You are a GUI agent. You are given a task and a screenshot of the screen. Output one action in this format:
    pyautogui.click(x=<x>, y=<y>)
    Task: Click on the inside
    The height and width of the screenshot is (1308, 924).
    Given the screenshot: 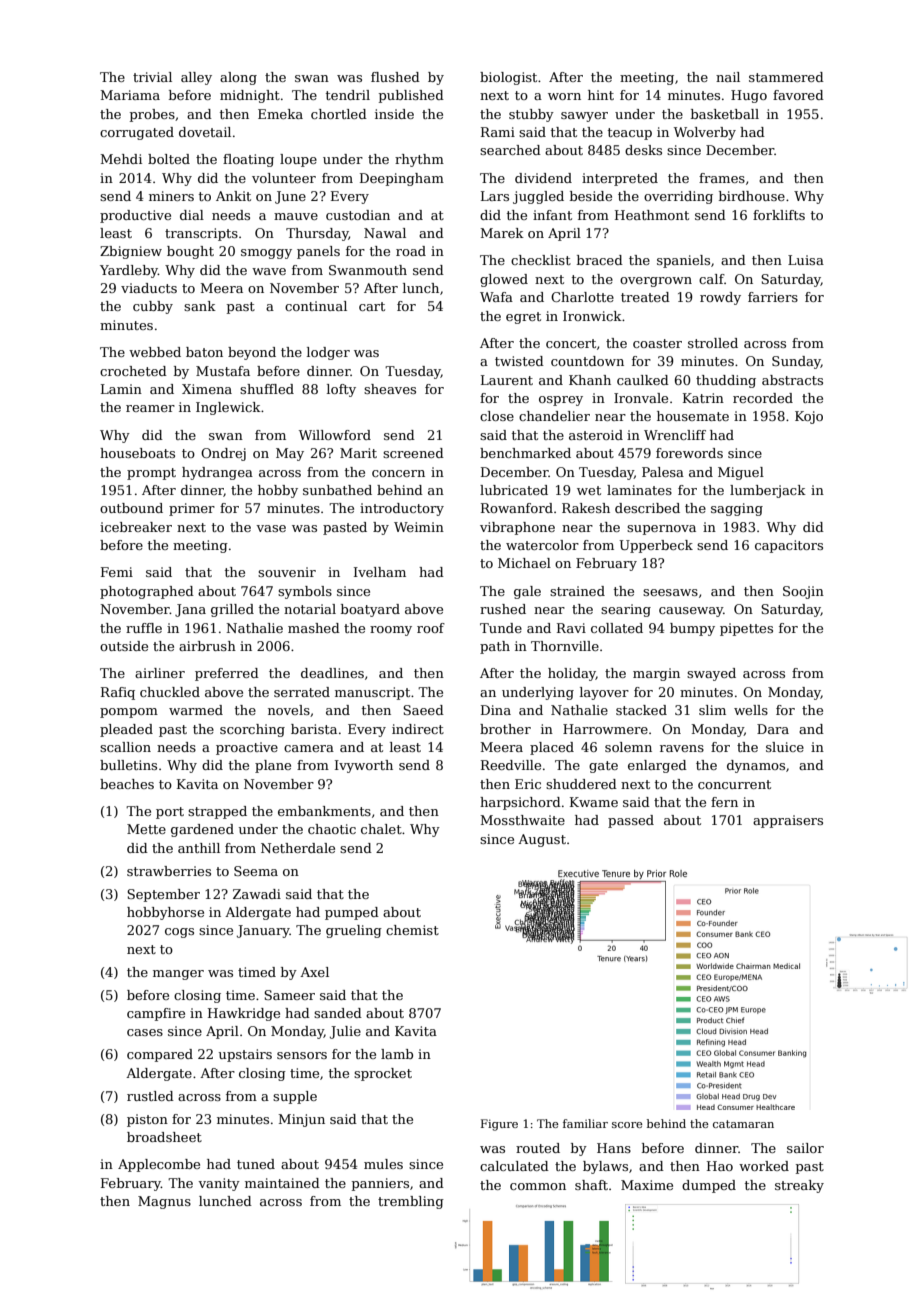 What is the action you would take?
    pyautogui.click(x=394, y=114)
